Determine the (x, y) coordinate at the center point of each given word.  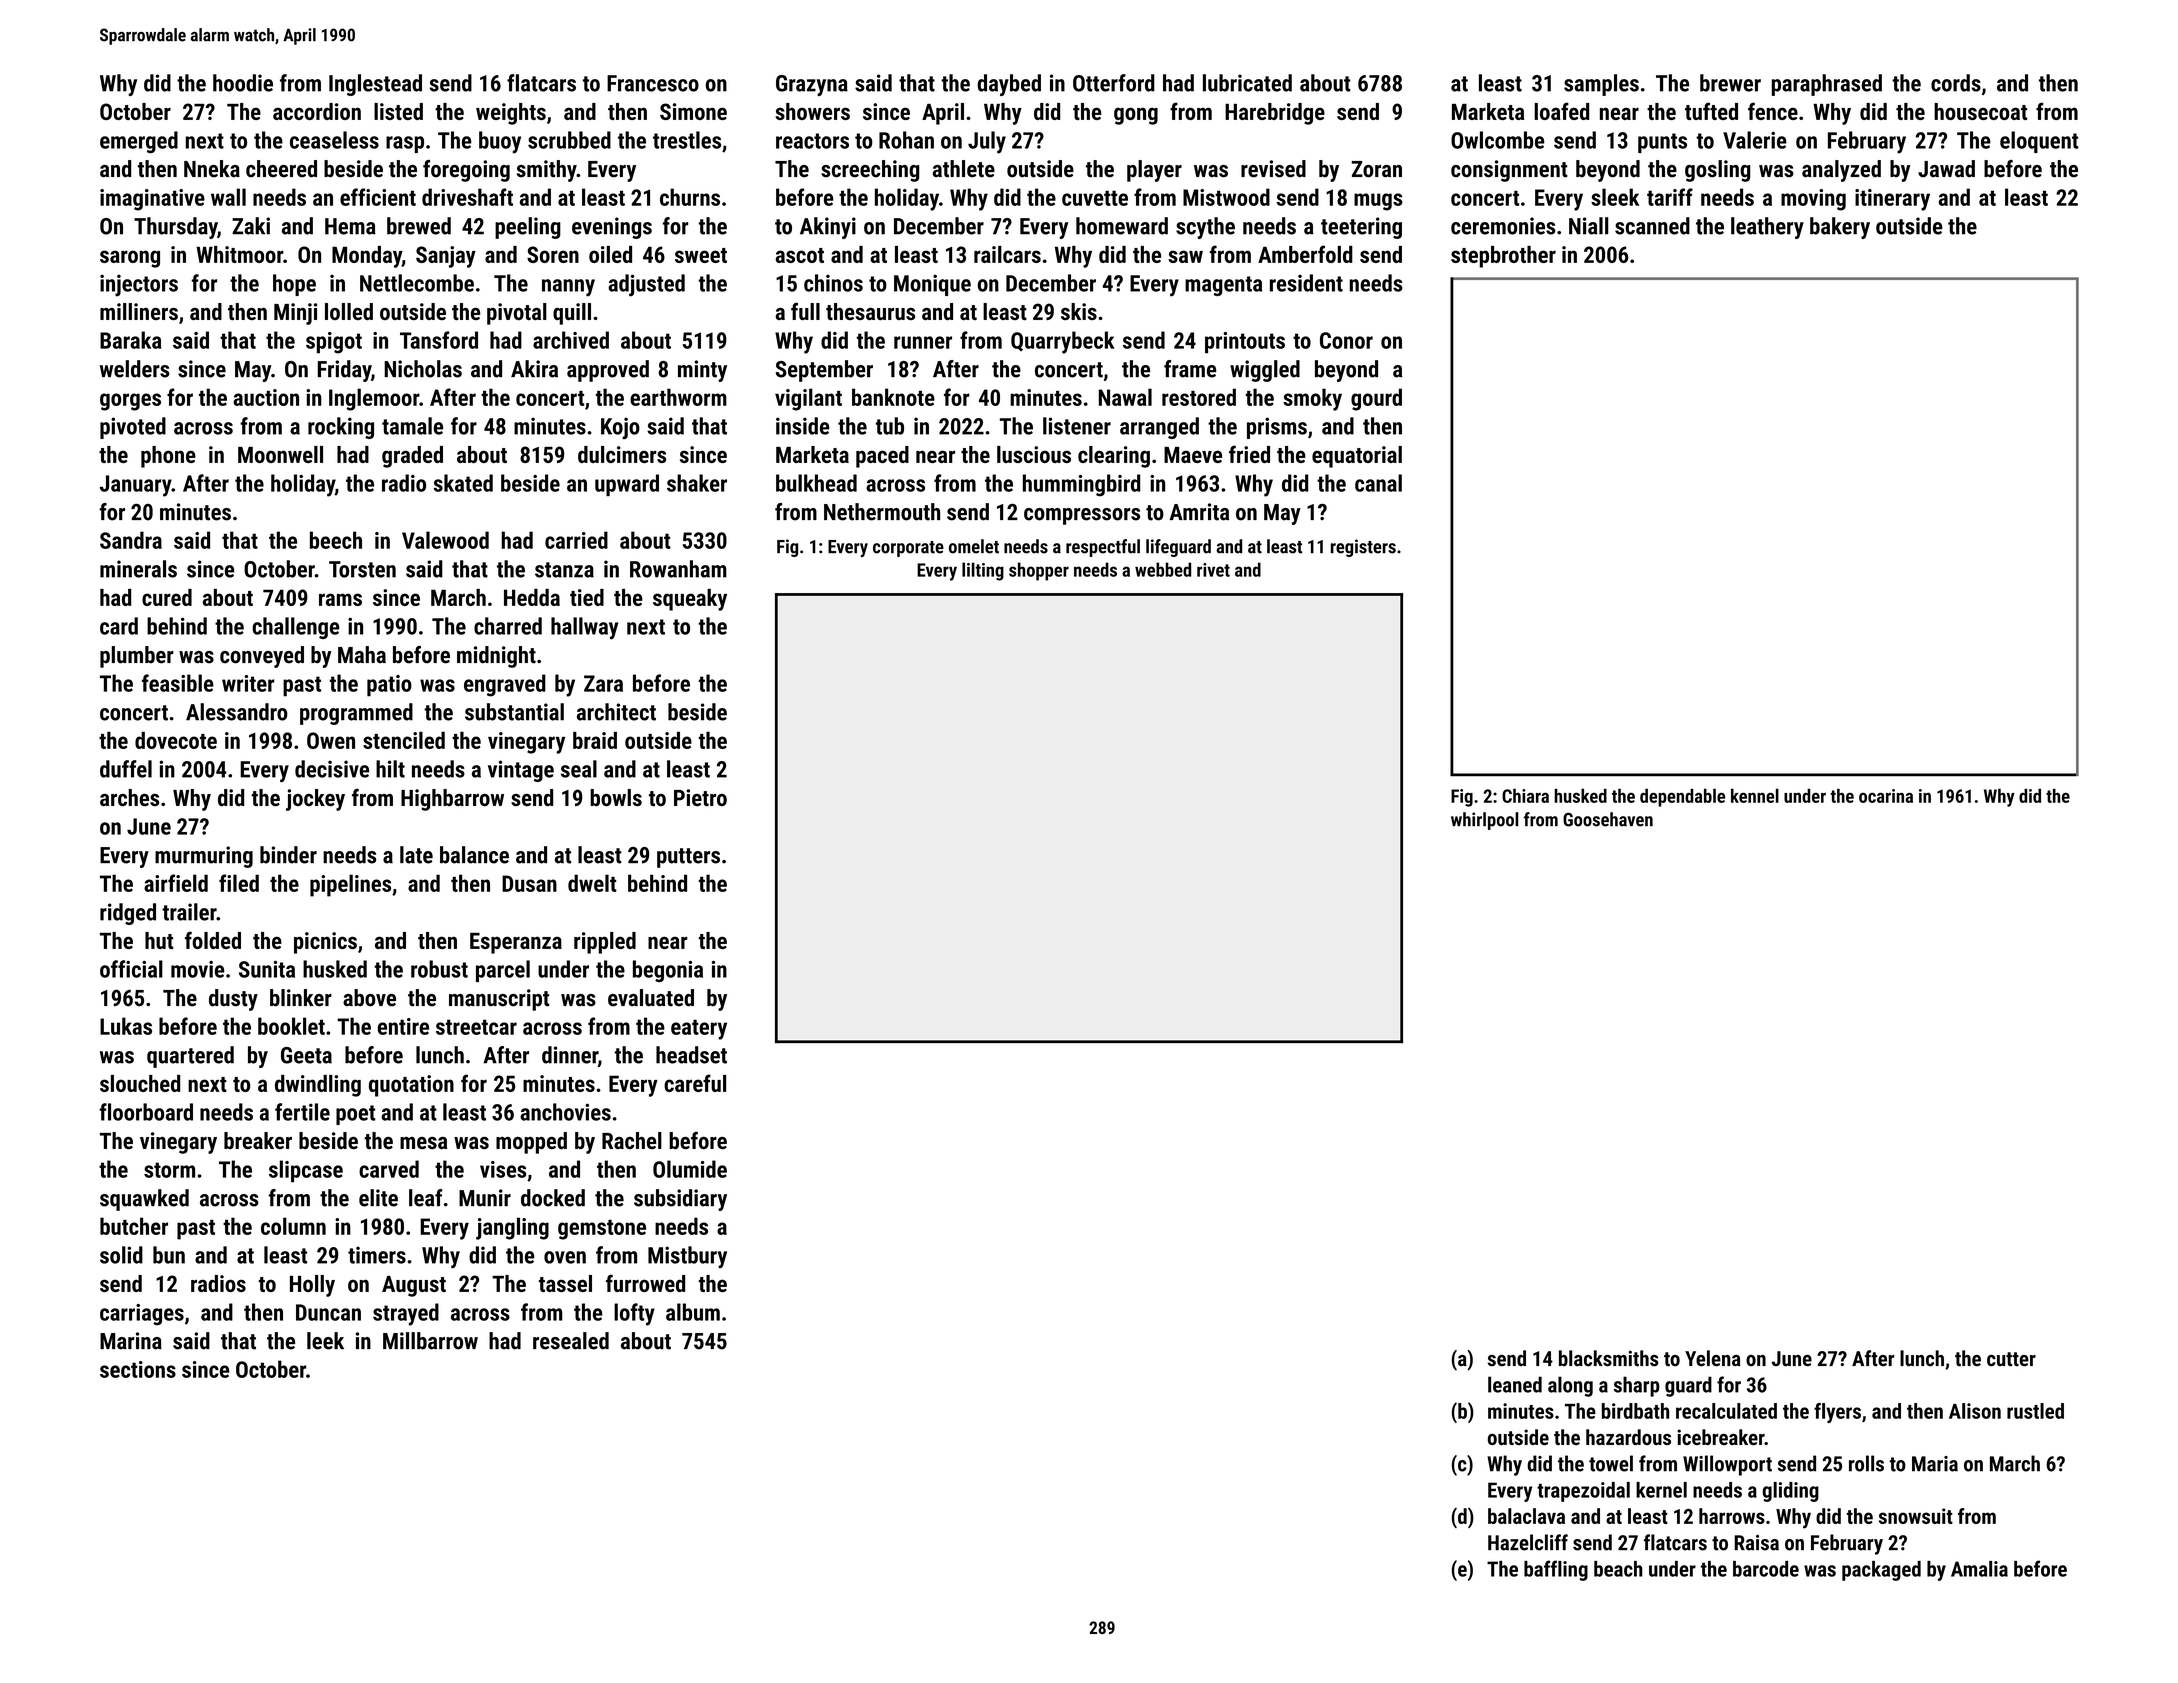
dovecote (176, 740)
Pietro (700, 797)
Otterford (1114, 83)
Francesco (653, 83)
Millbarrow (430, 1341)
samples (1601, 85)
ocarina (1886, 796)
